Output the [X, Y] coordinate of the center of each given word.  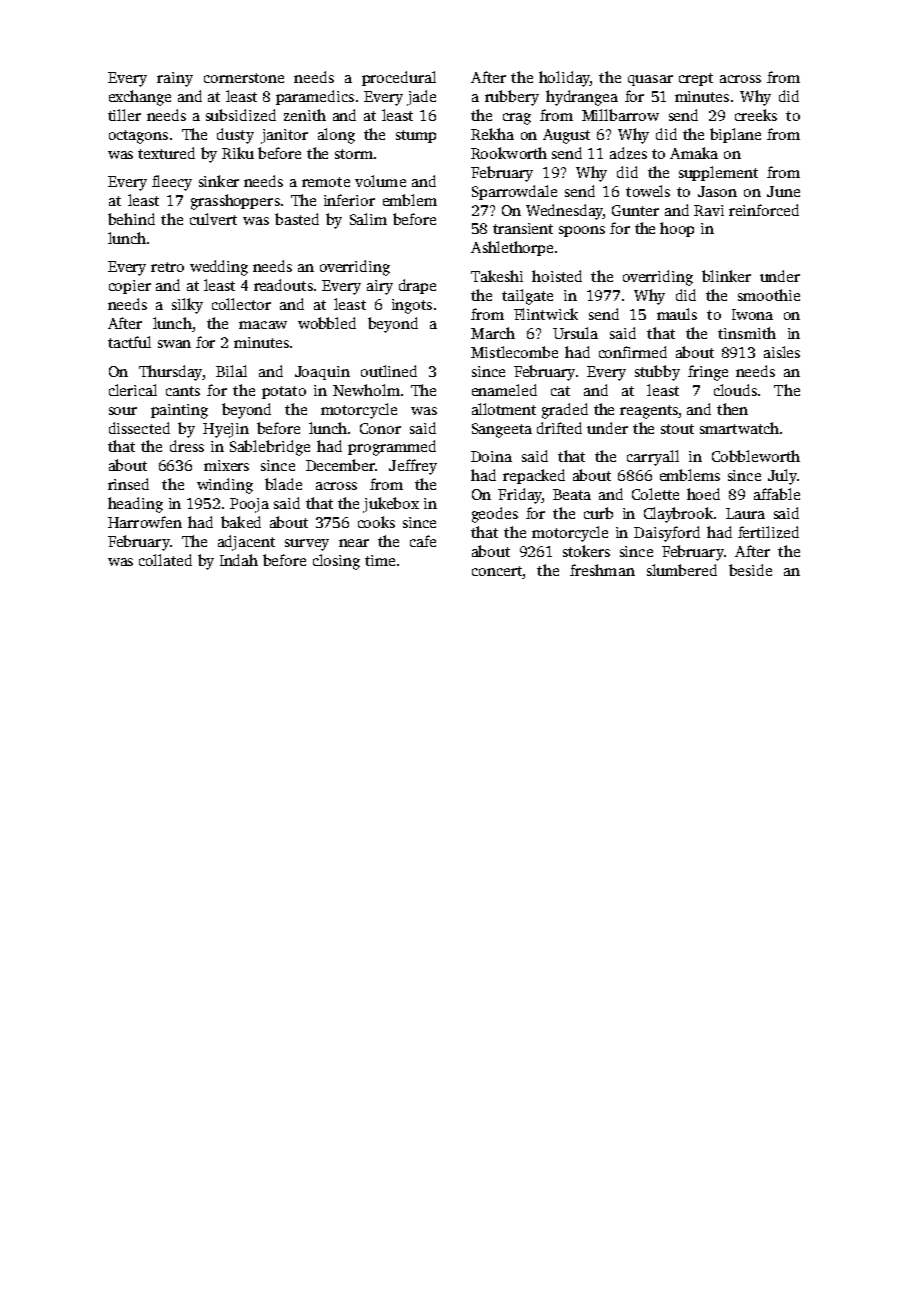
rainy [175, 79]
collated [165, 560]
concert [497, 571]
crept [696, 79]
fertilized [768, 532]
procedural [399, 78]
